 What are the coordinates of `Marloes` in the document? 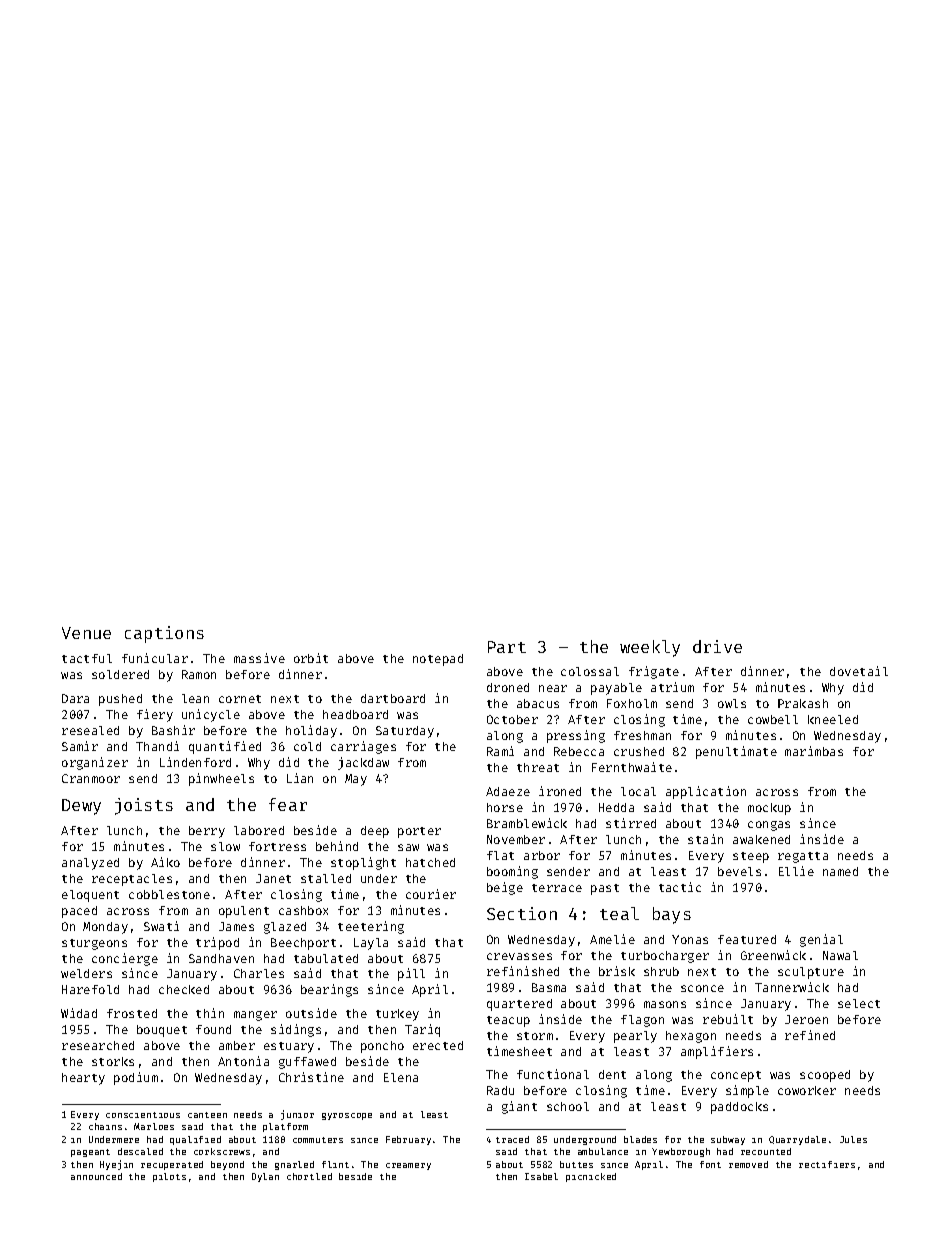 It's located at (154, 1126).
